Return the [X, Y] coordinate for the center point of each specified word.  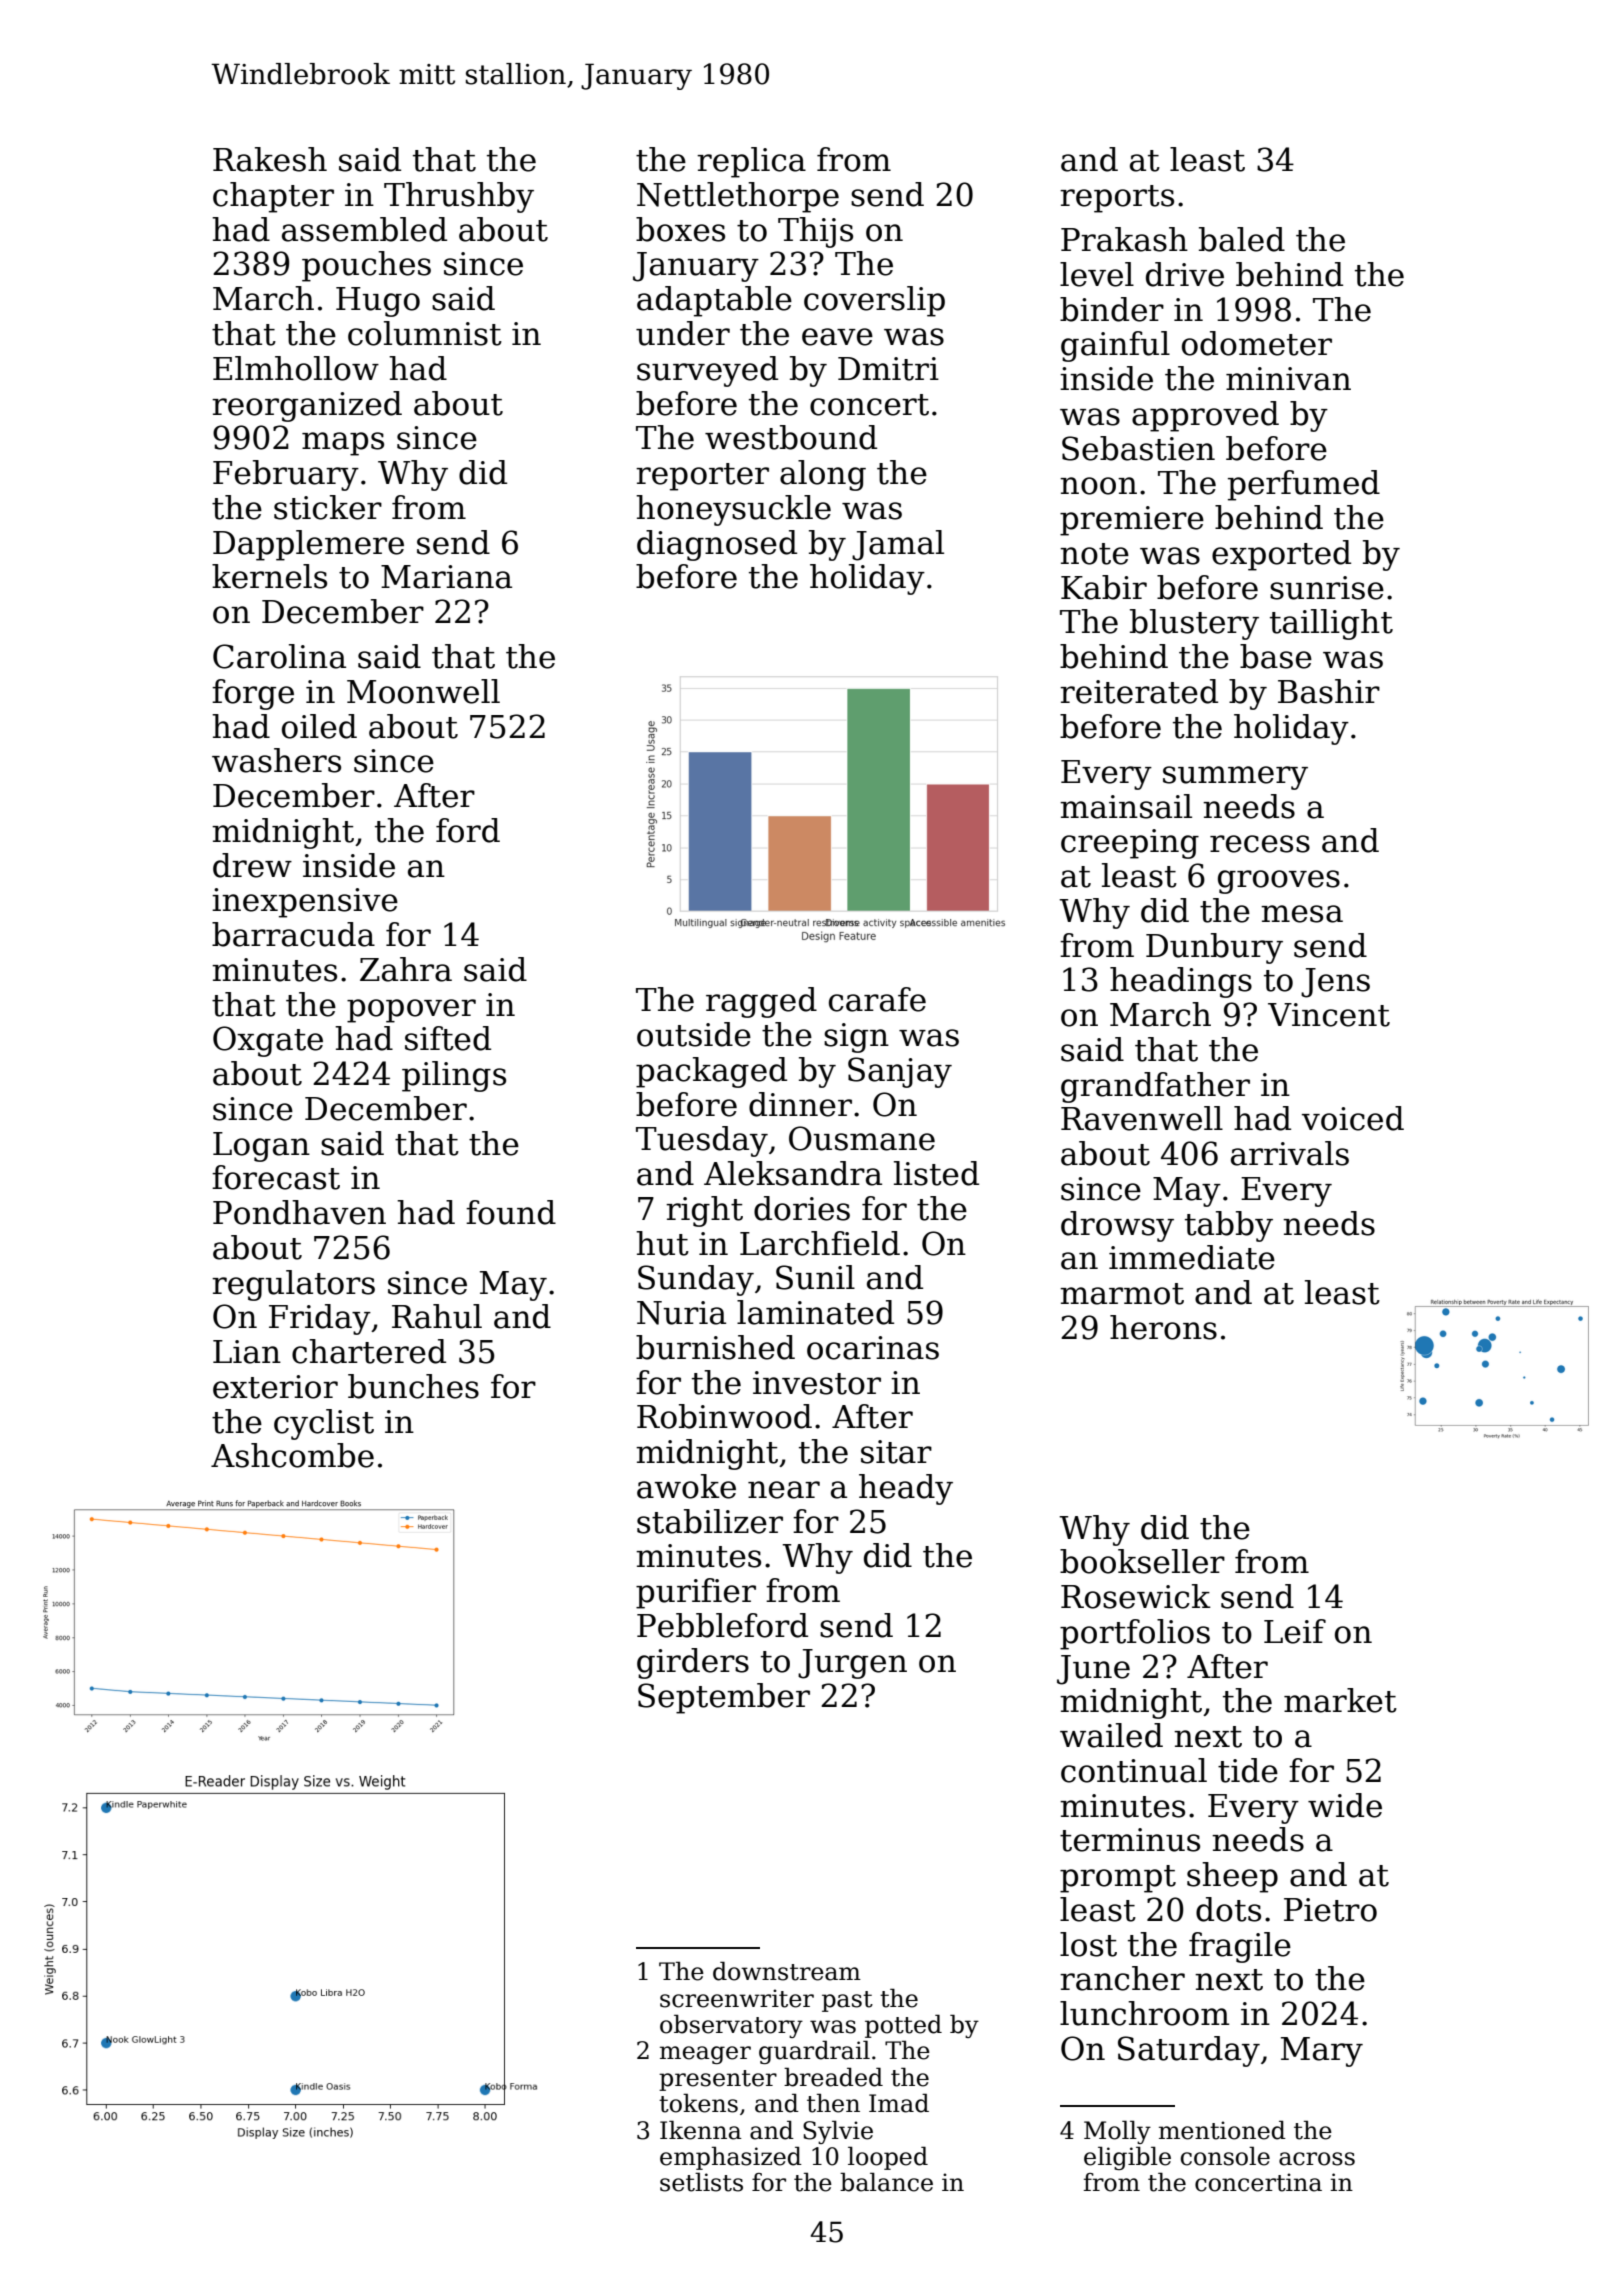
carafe [877, 999]
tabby [1229, 1226]
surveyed [707, 371]
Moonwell [423, 691]
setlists [701, 2182]
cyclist [324, 1424]
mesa [1302, 914]
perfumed [1304, 485]
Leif [1295, 1631]
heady [906, 1489]
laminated [815, 1312]
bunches [413, 1386]
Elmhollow [296, 368]
